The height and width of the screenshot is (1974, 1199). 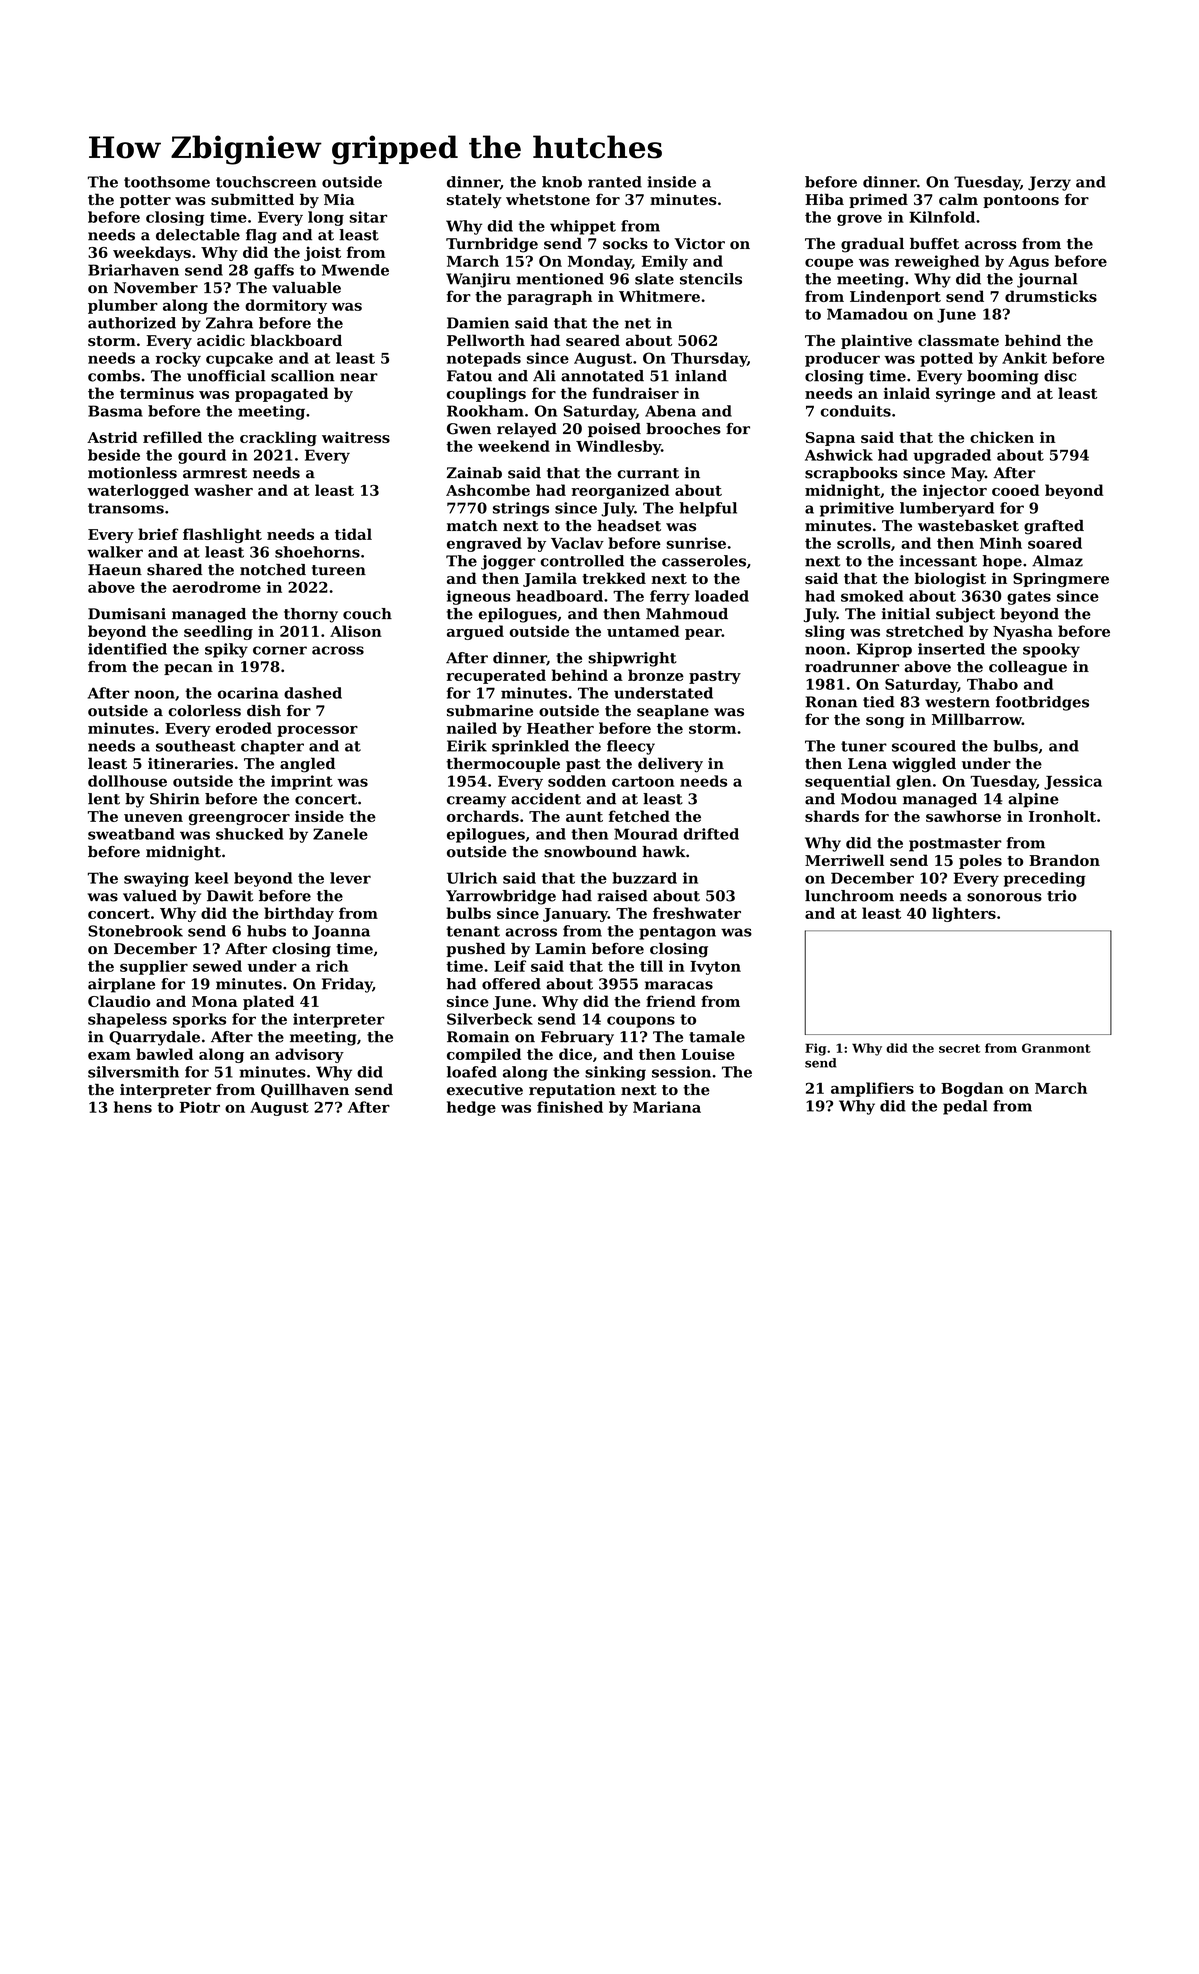 I want to click on knob, so click(x=562, y=182).
